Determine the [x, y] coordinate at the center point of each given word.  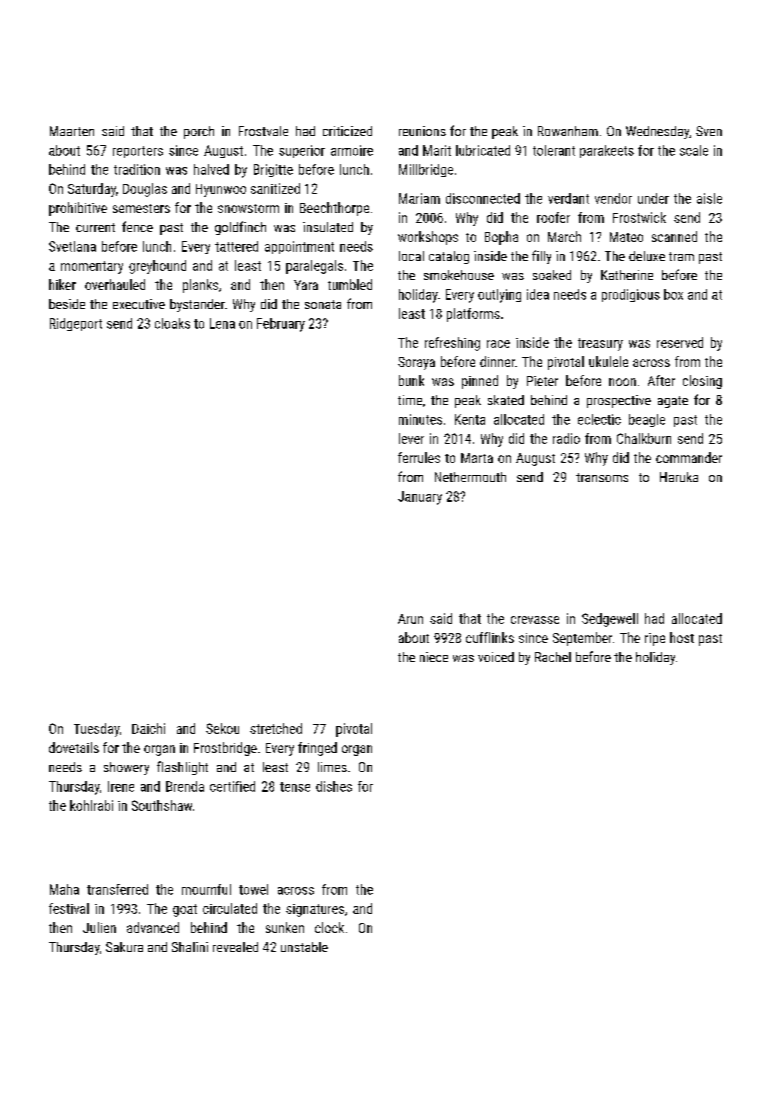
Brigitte [273, 170]
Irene [121, 786]
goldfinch [240, 228]
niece [434, 657]
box [673, 294]
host [682, 637]
